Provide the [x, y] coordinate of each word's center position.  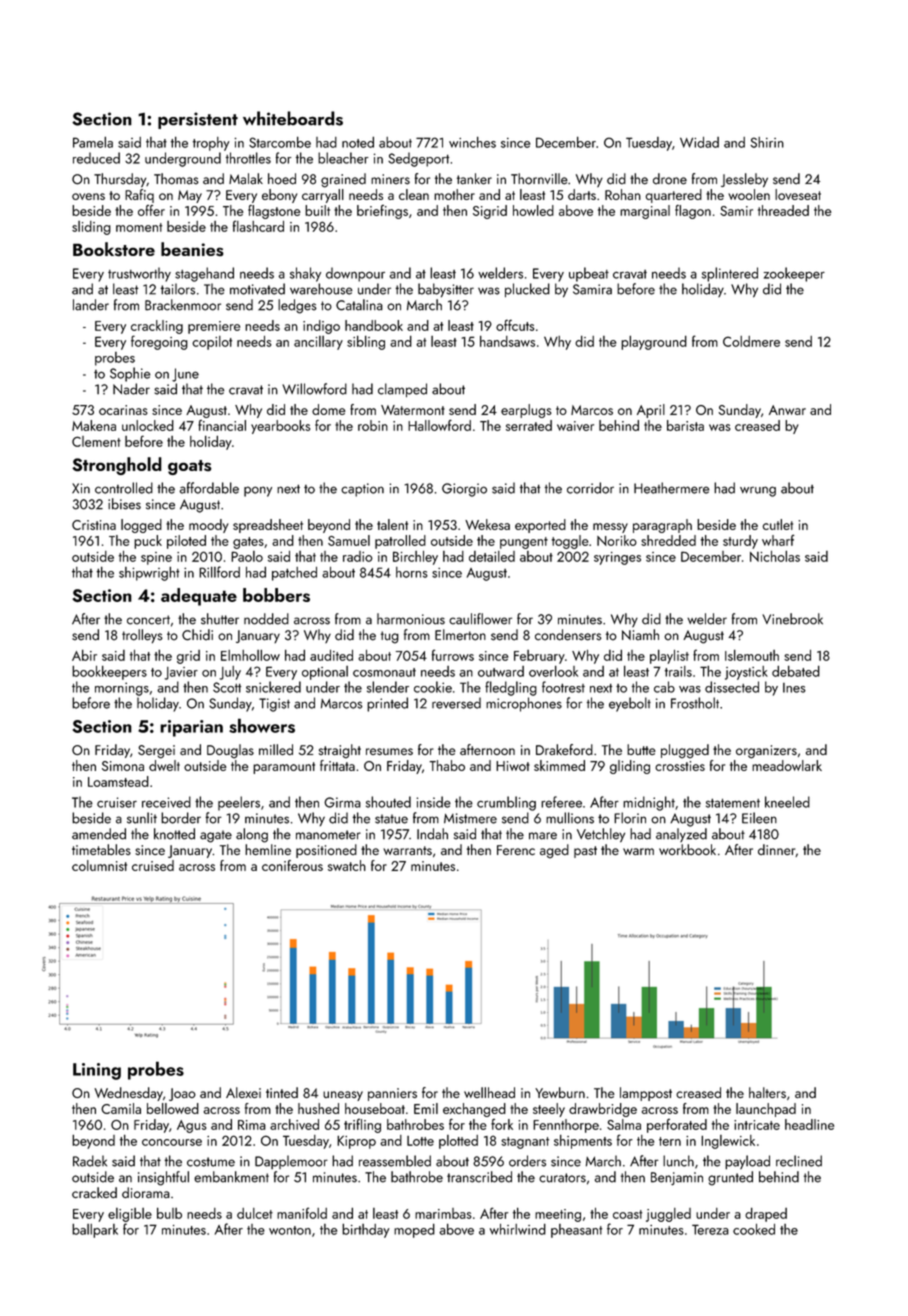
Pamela [93, 142]
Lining [97, 1071]
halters [767, 1092]
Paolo [247, 556]
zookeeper [794, 274]
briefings [382, 212]
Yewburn [560, 1092]
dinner [777, 850]
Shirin [767, 142]
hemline [268, 849]
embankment [231, 1177]
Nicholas [775, 556]
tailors [177, 289]
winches [472, 142]
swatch [347, 865]
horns [412, 572]
